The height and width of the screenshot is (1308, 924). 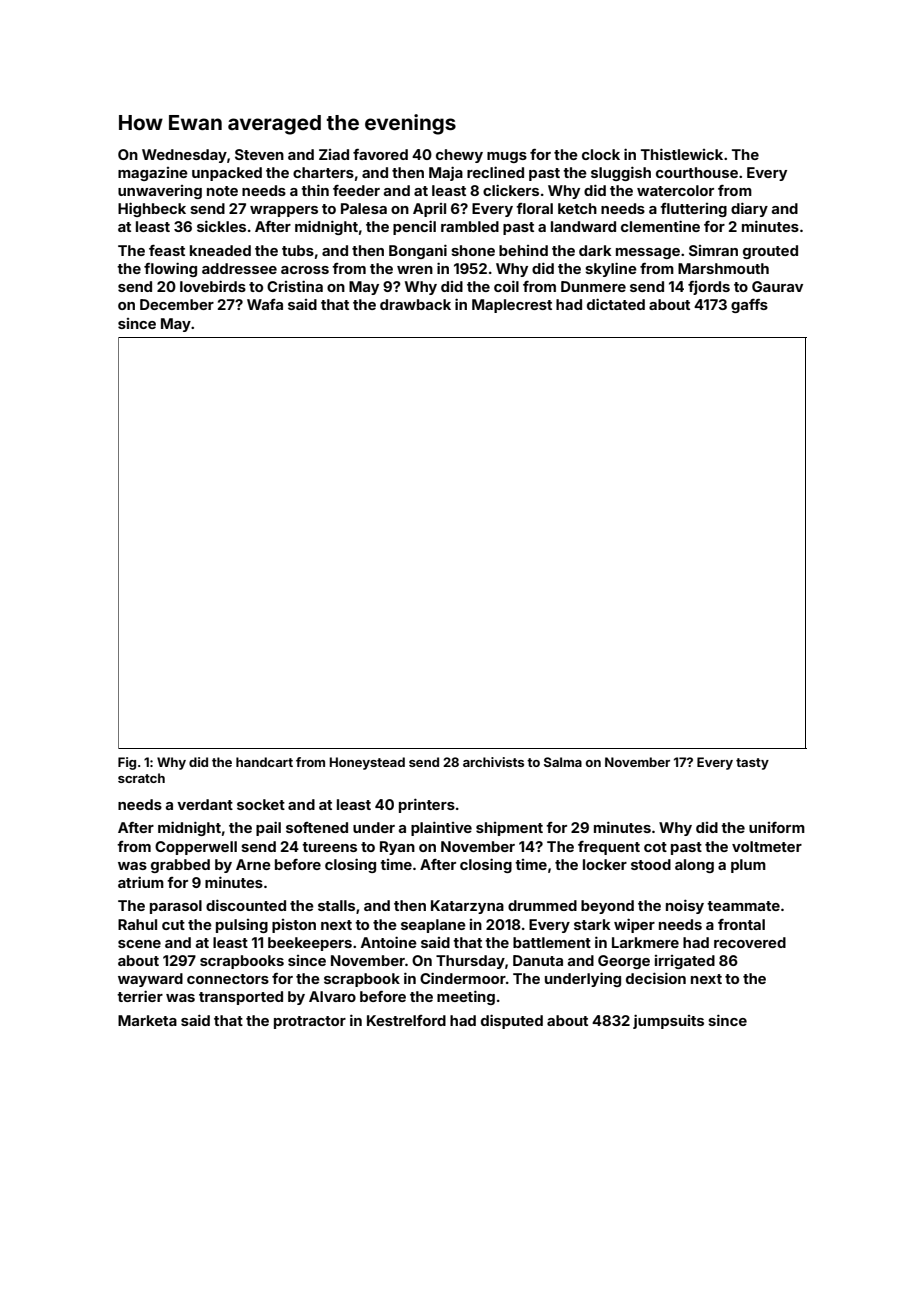 What do you see at coordinates (507, 157) in the screenshot?
I see `mugs` at bounding box center [507, 157].
